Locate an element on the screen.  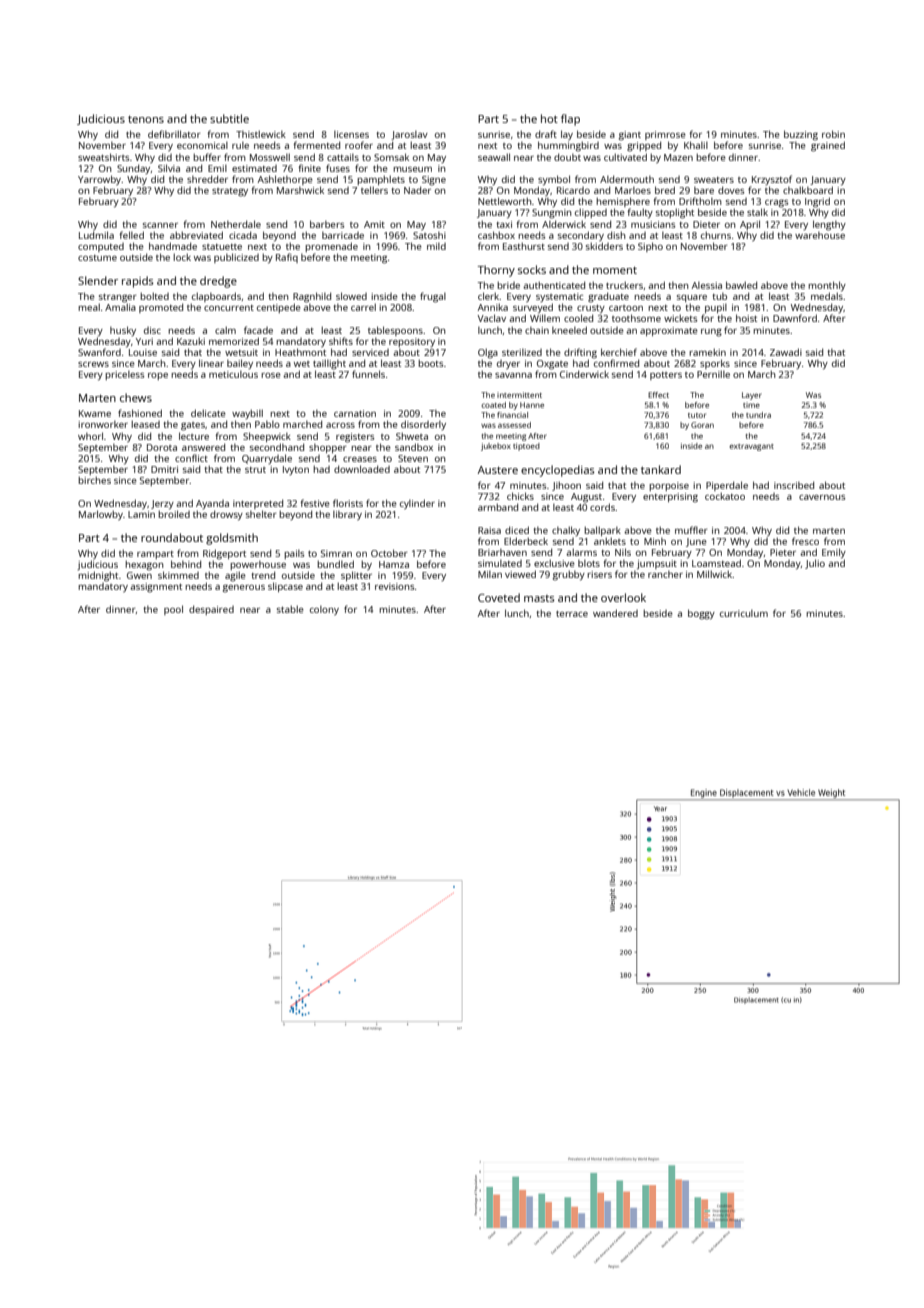
monthly is located at coordinates (827, 286).
